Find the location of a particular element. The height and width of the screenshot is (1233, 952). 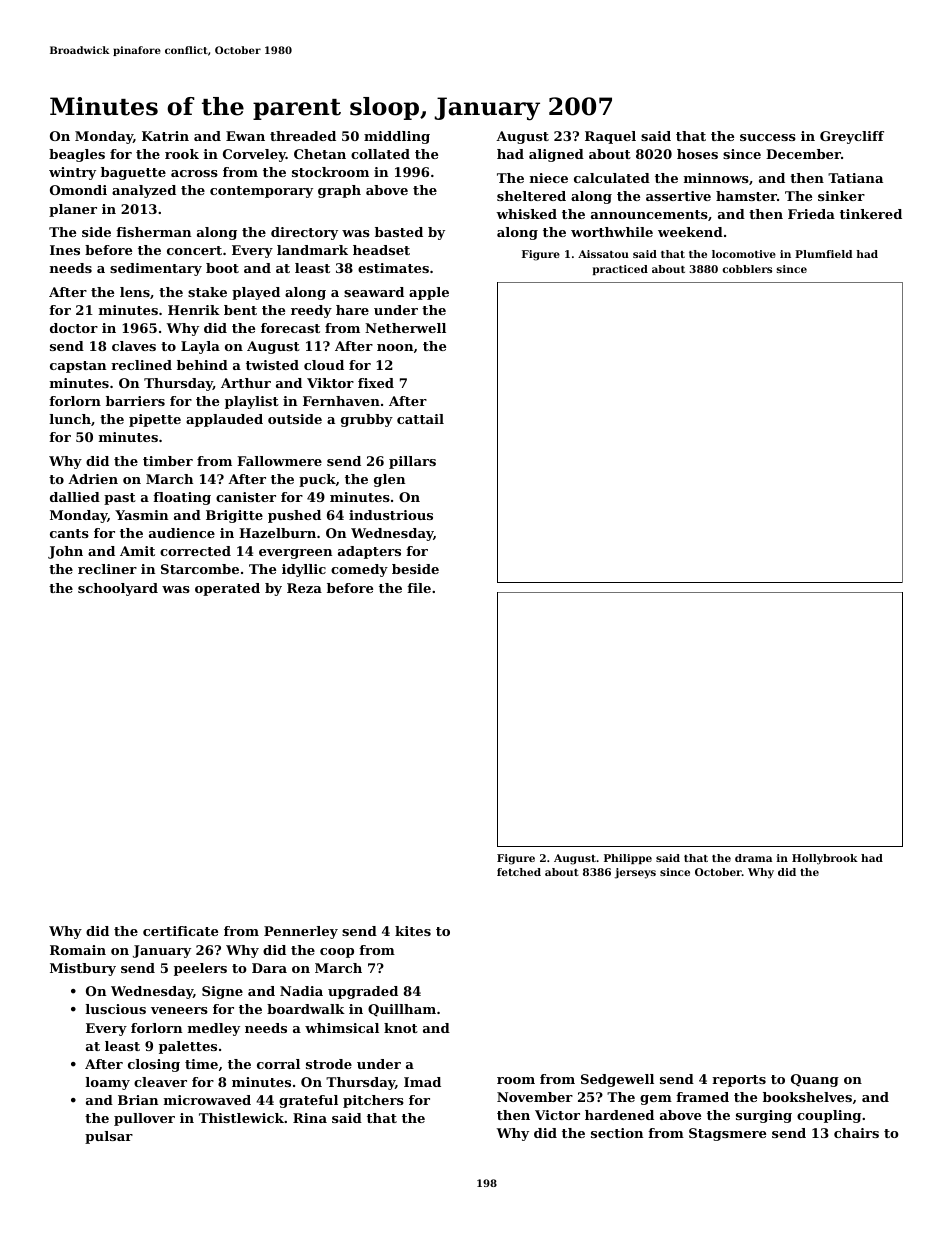

pushed is located at coordinates (294, 516).
